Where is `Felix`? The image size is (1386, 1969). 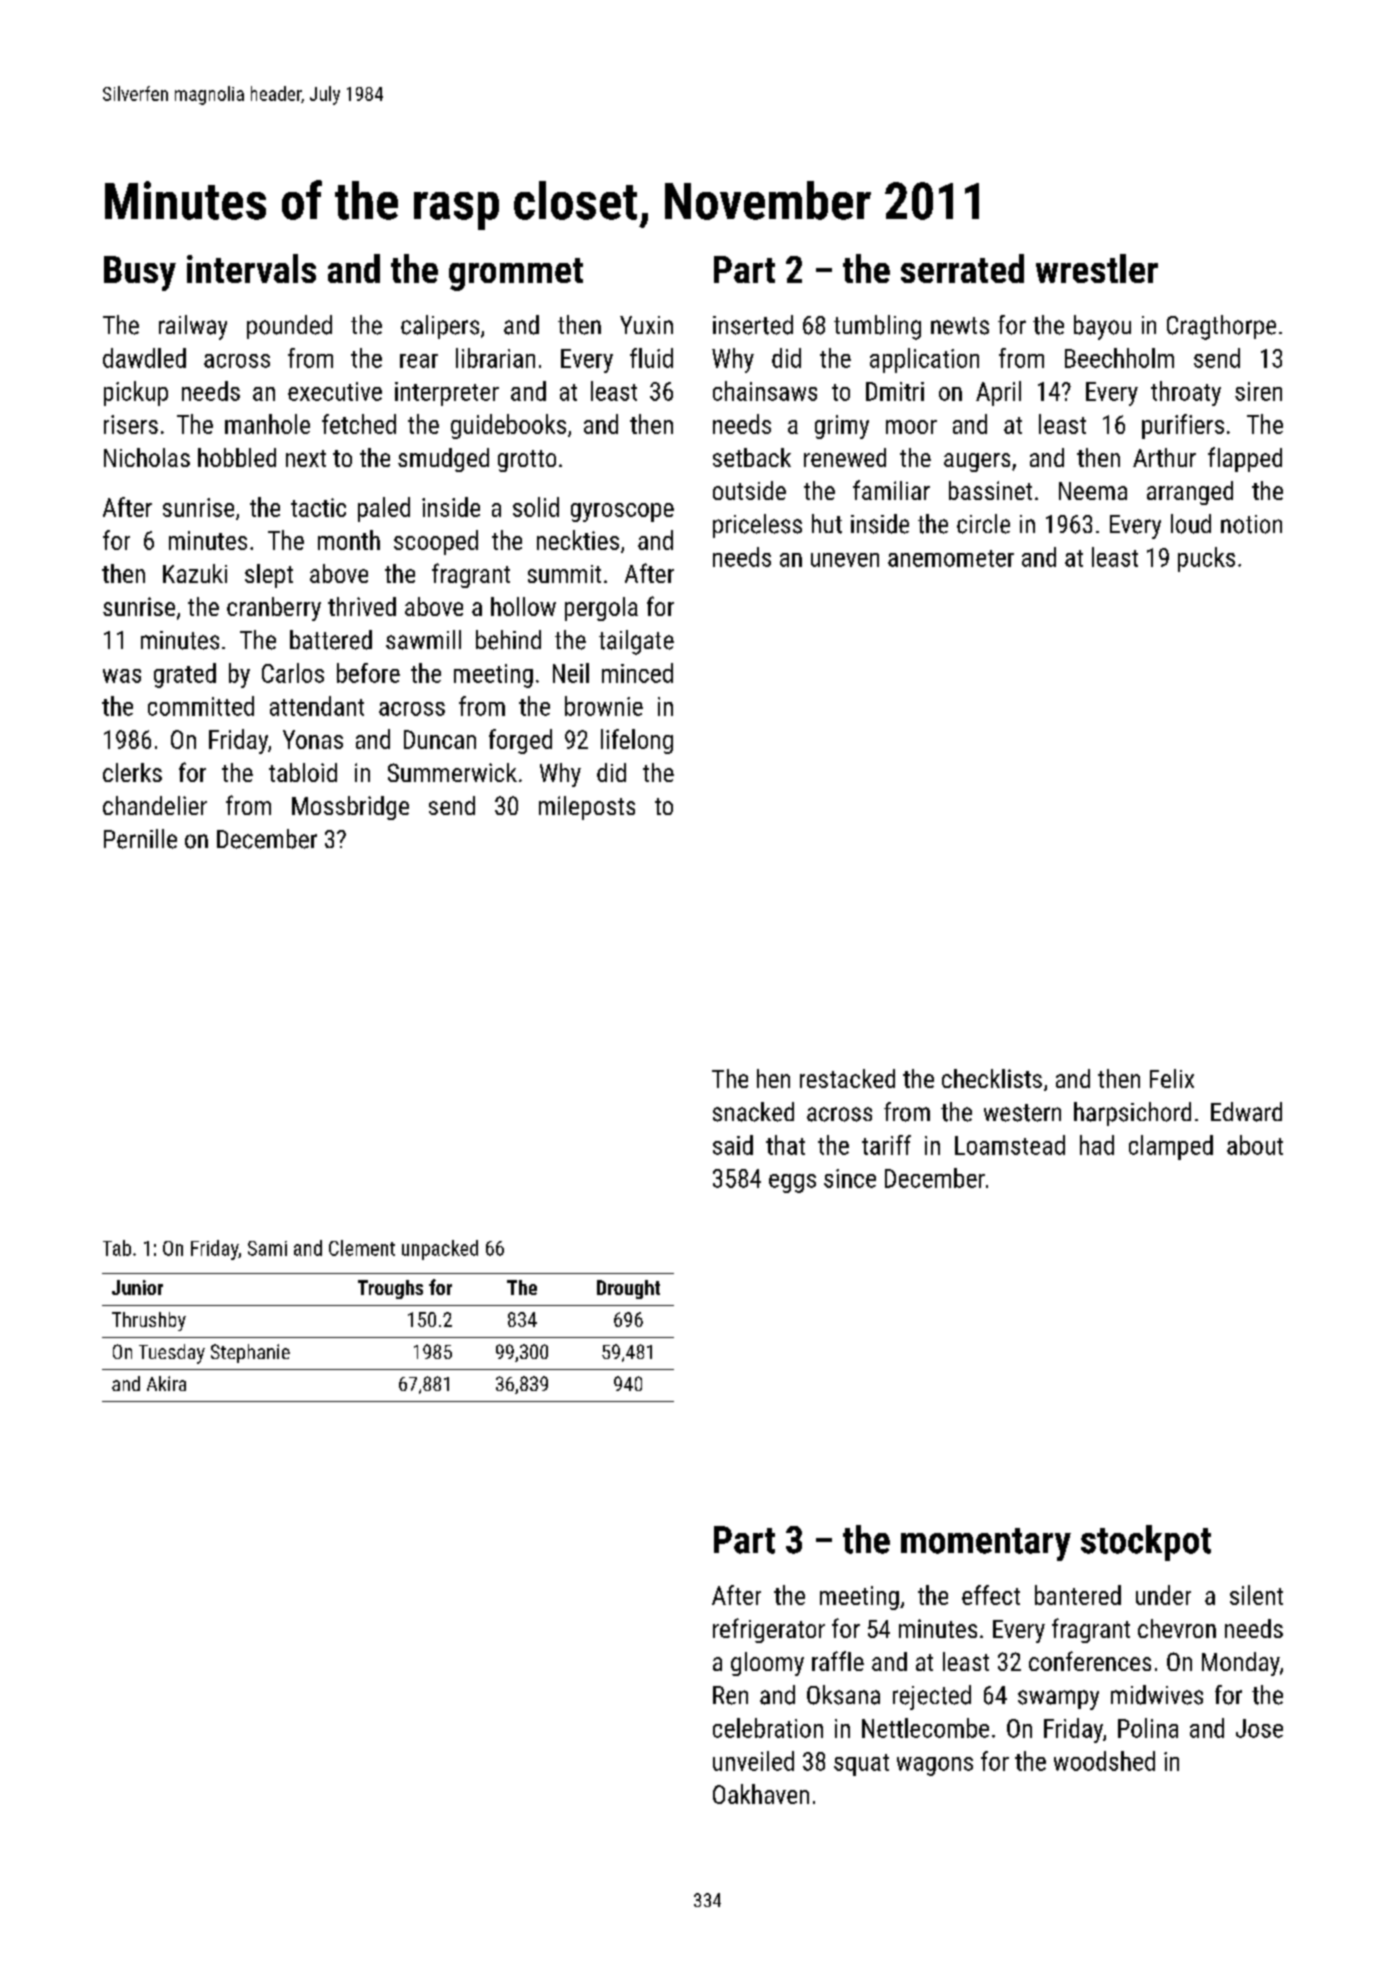
Felix is located at coordinates (1172, 1078).
